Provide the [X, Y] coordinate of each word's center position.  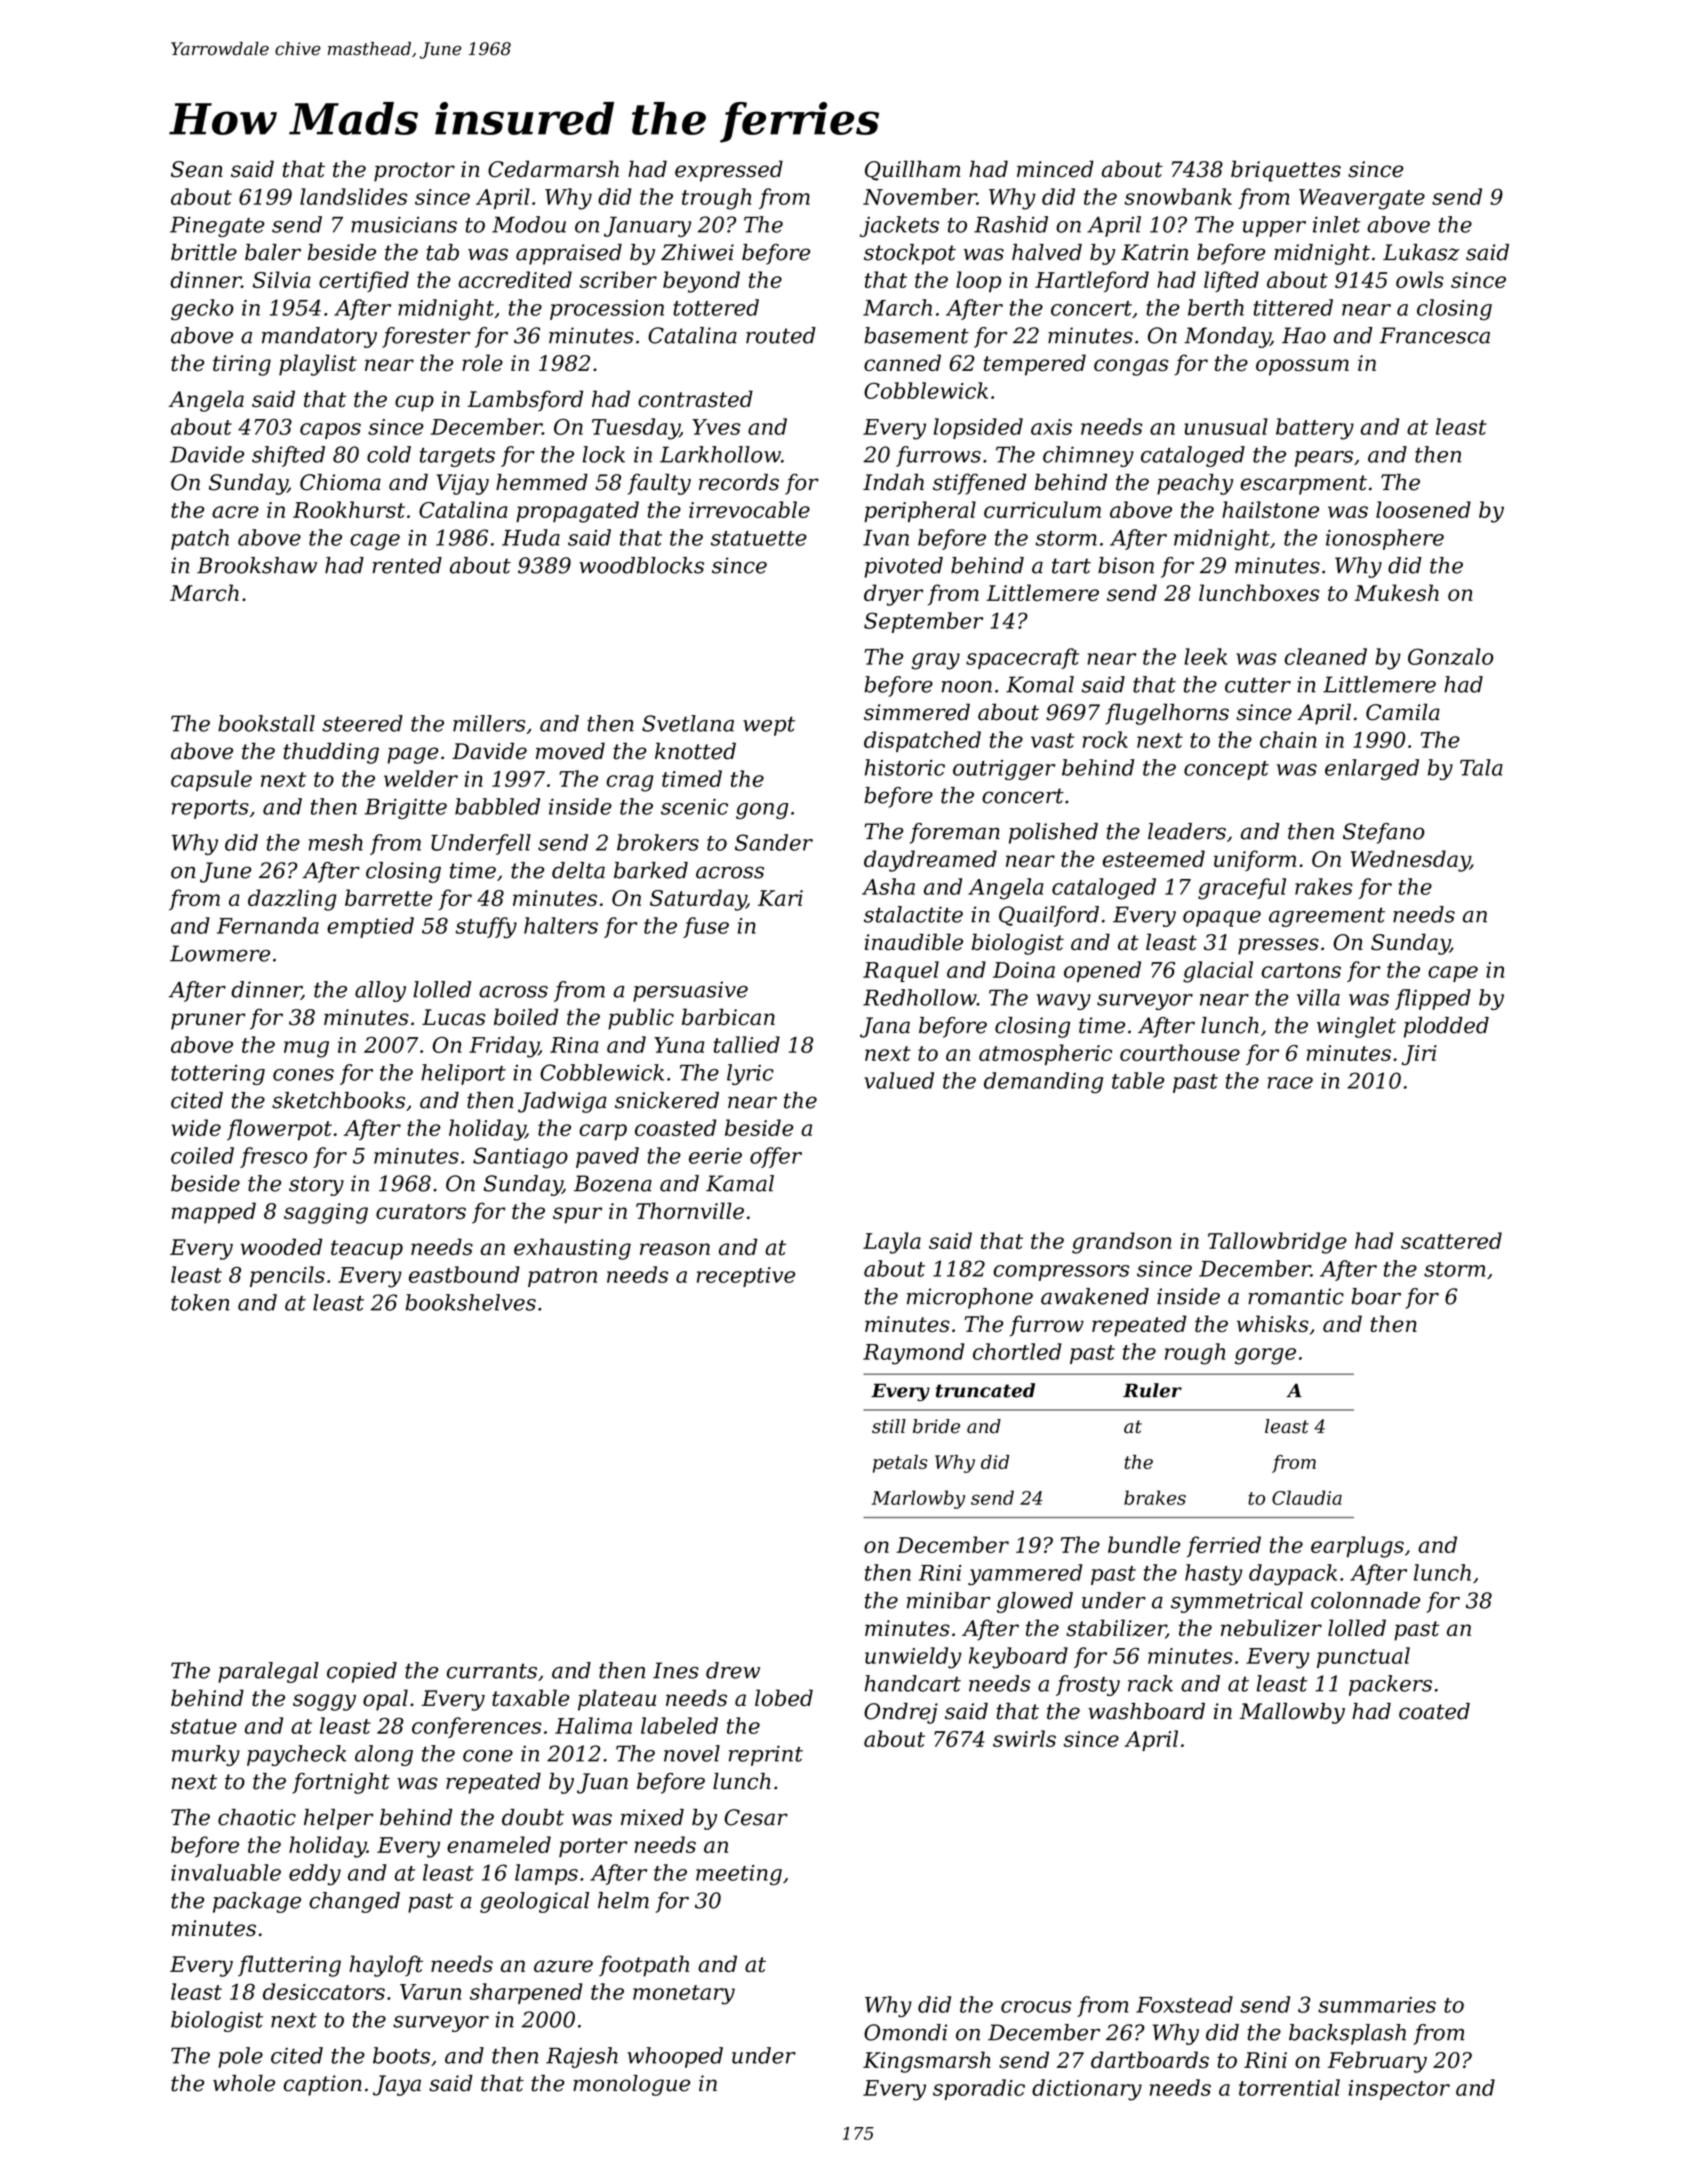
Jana [885, 1027]
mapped [214, 1213]
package [257, 1902]
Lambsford [525, 401]
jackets [899, 226]
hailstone [1270, 509]
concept [1226, 770]
